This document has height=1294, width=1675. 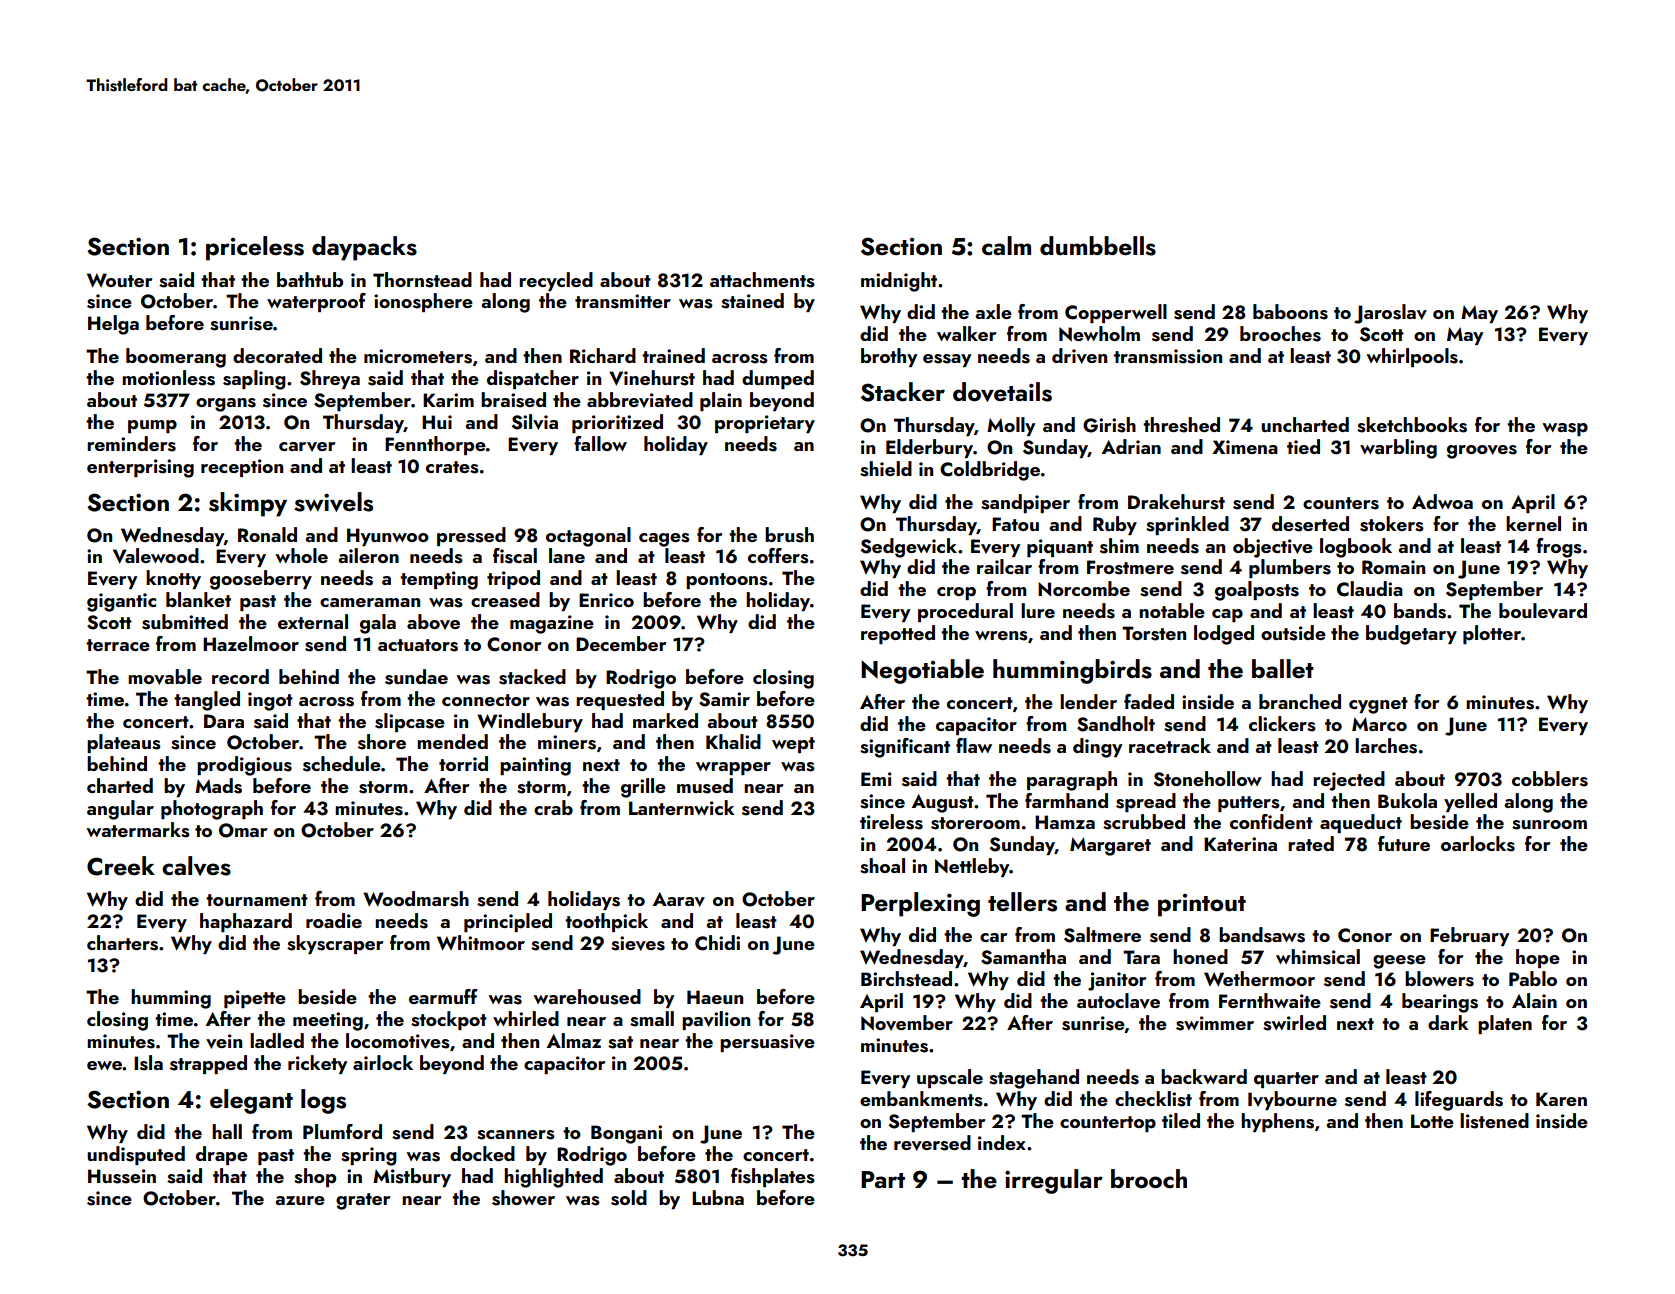 I want to click on dumbbells, so click(x=1098, y=246).
